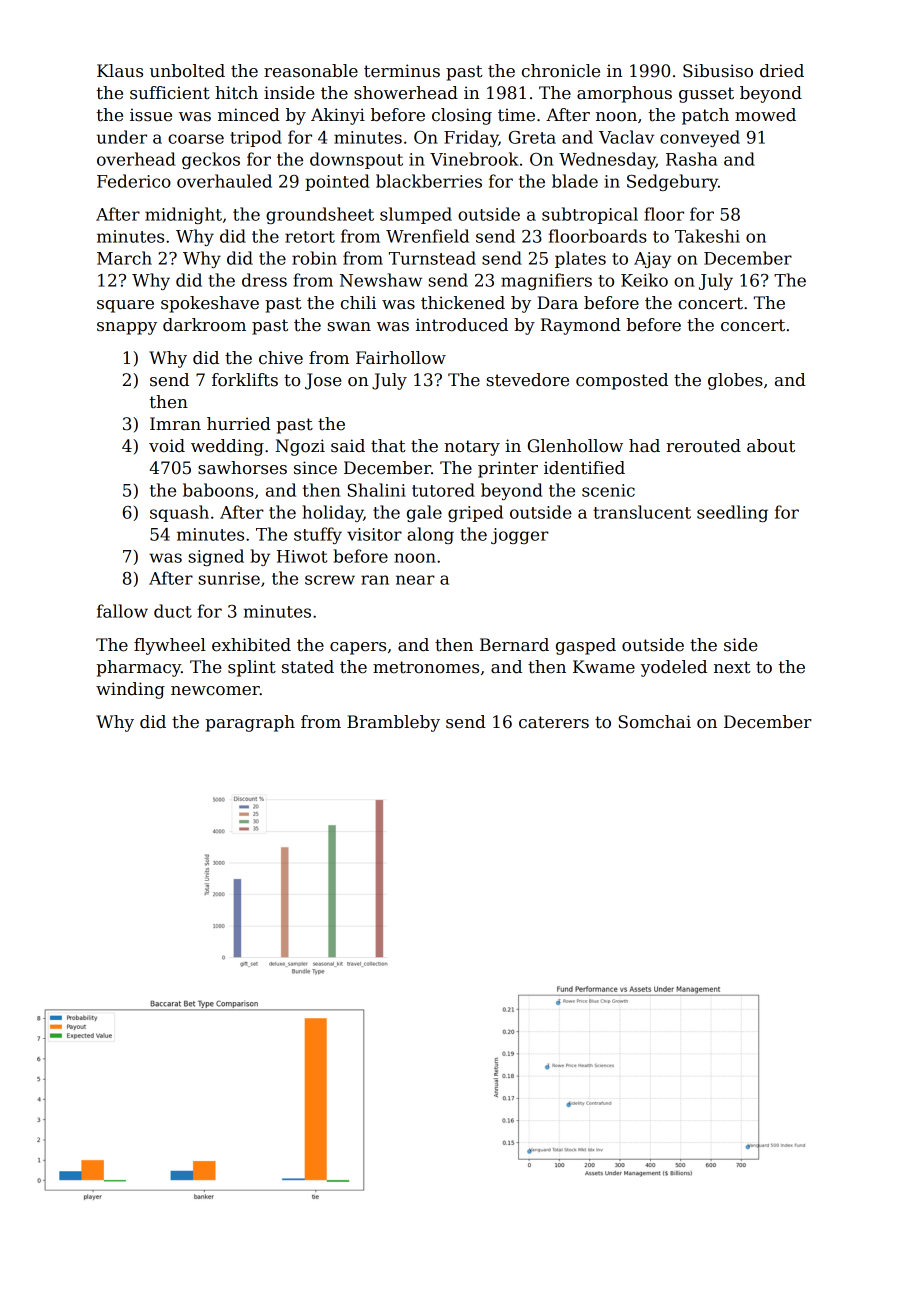 The height and width of the screenshot is (1316, 908). Describe the element at coordinates (216, 557) in the screenshot. I see `signed` at that location.
